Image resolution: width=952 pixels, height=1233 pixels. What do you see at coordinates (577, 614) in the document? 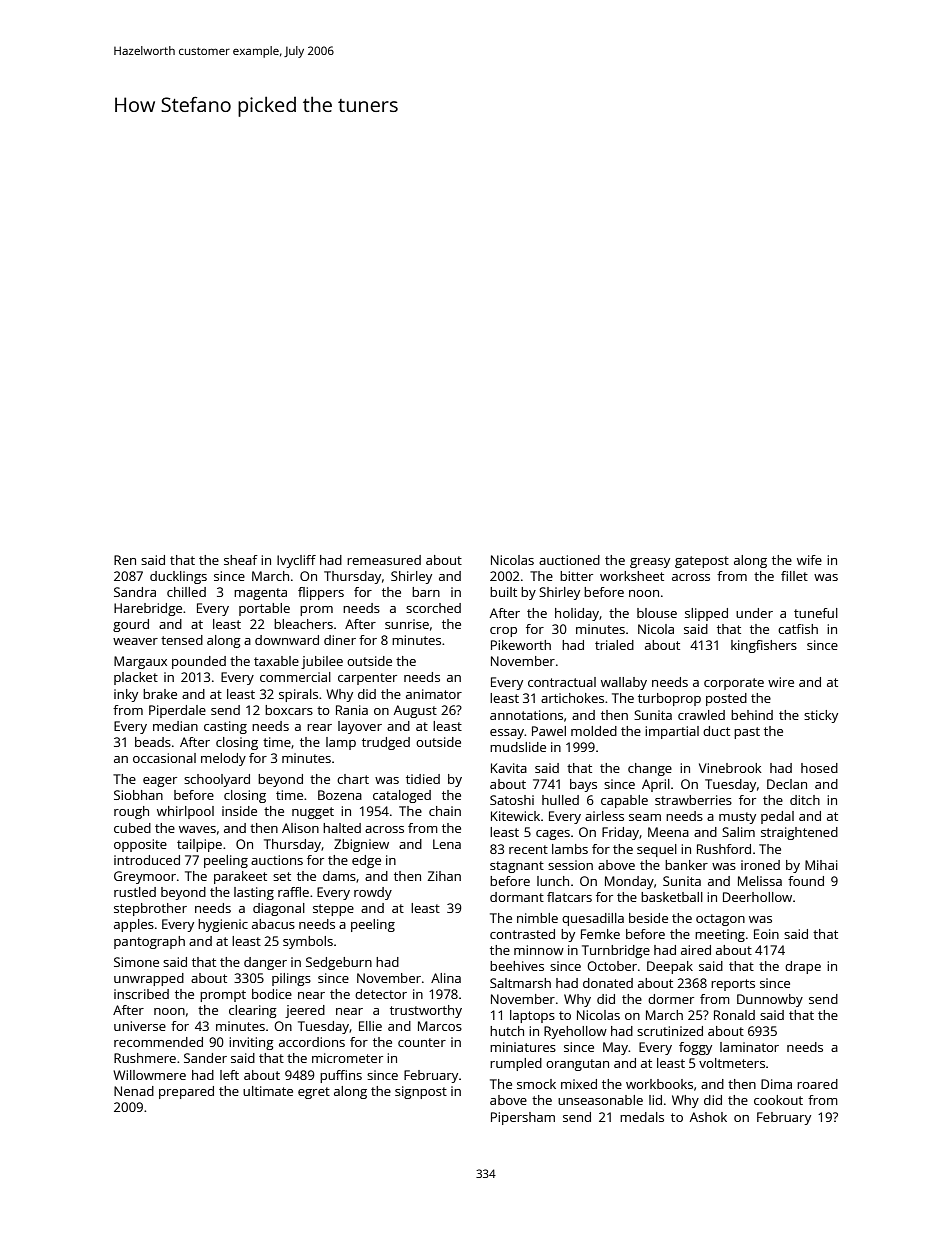
I see `holiday` at bounding box center [577, 614].
